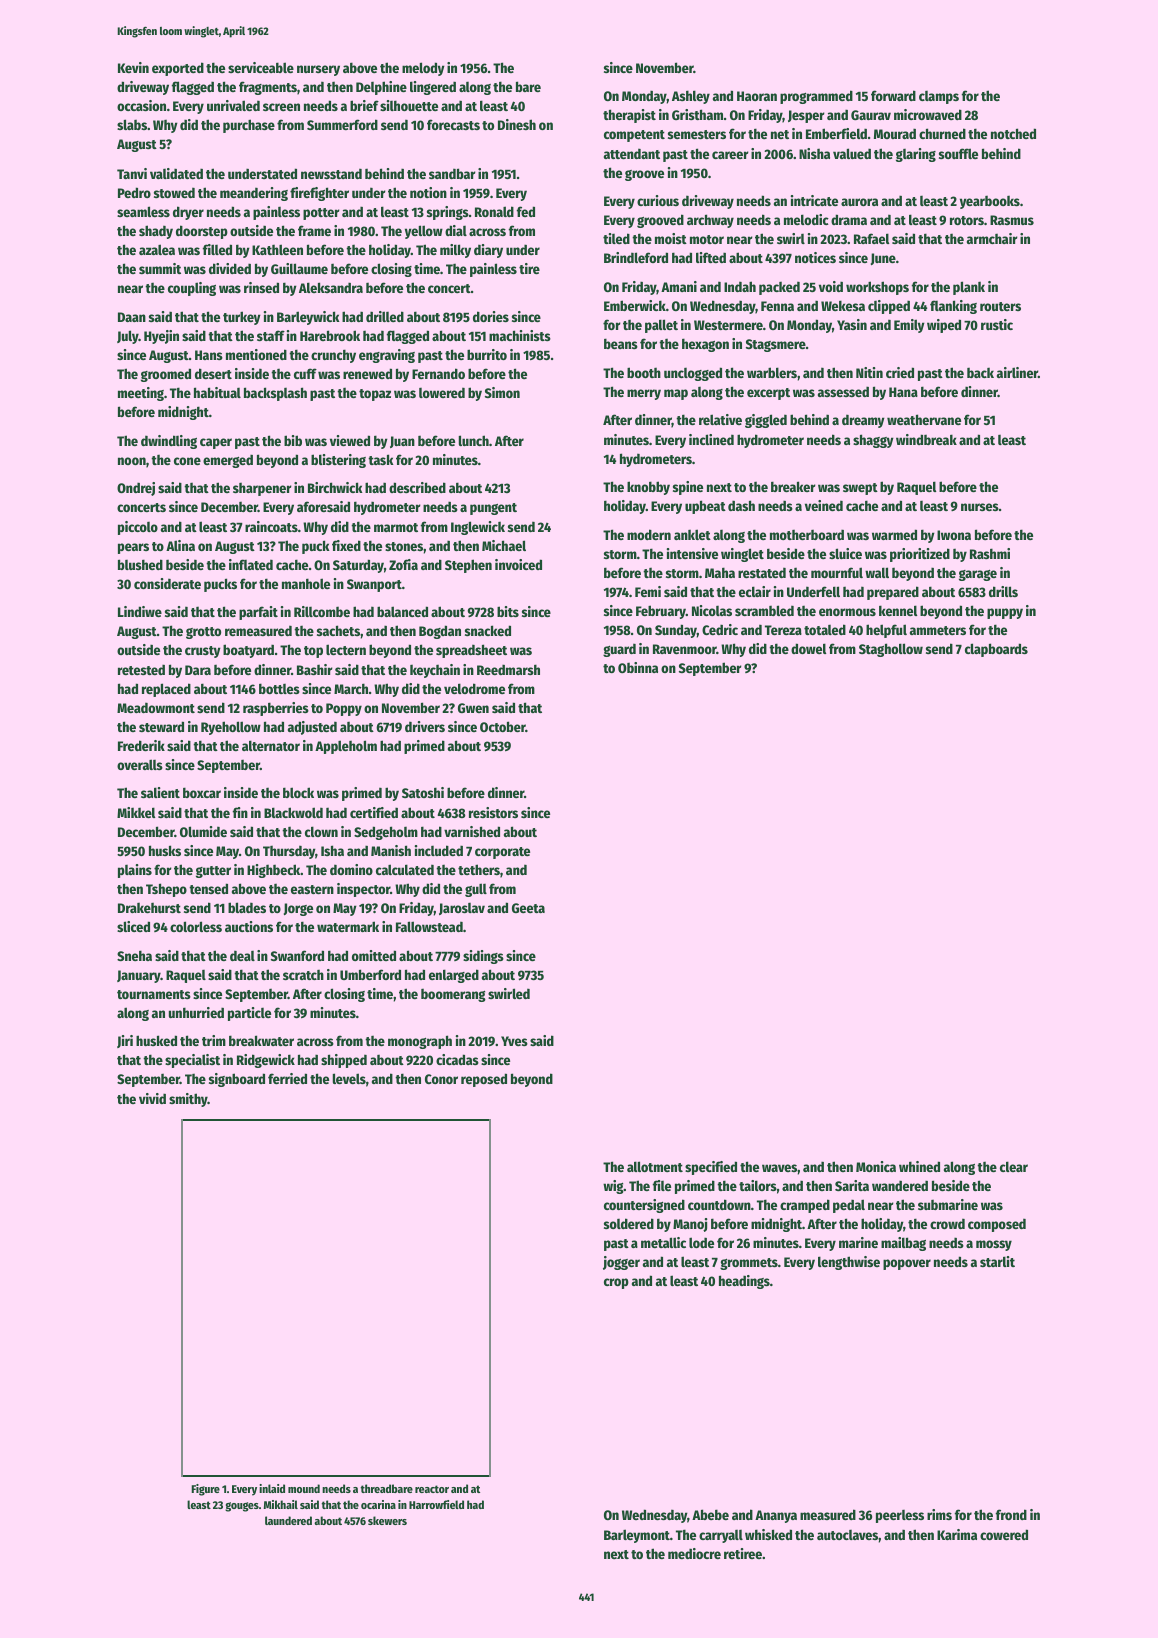 This image has width=1158, height=1638. I want to click on Geeta, so click(528, 908).
